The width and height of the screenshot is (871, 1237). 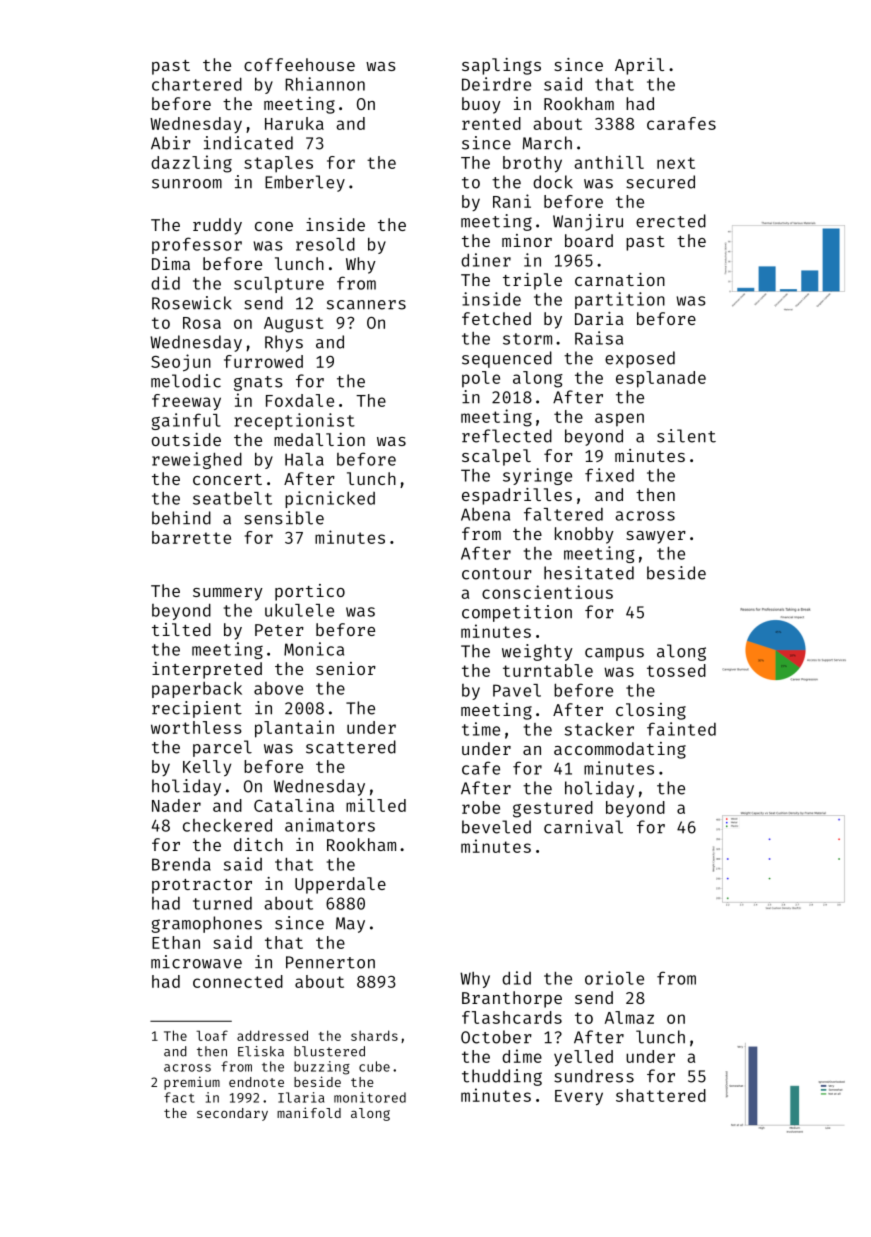 What do you see at coordinates (651, 711) in the screenshot?
I see `closing` at bounding box center [651, 711].
